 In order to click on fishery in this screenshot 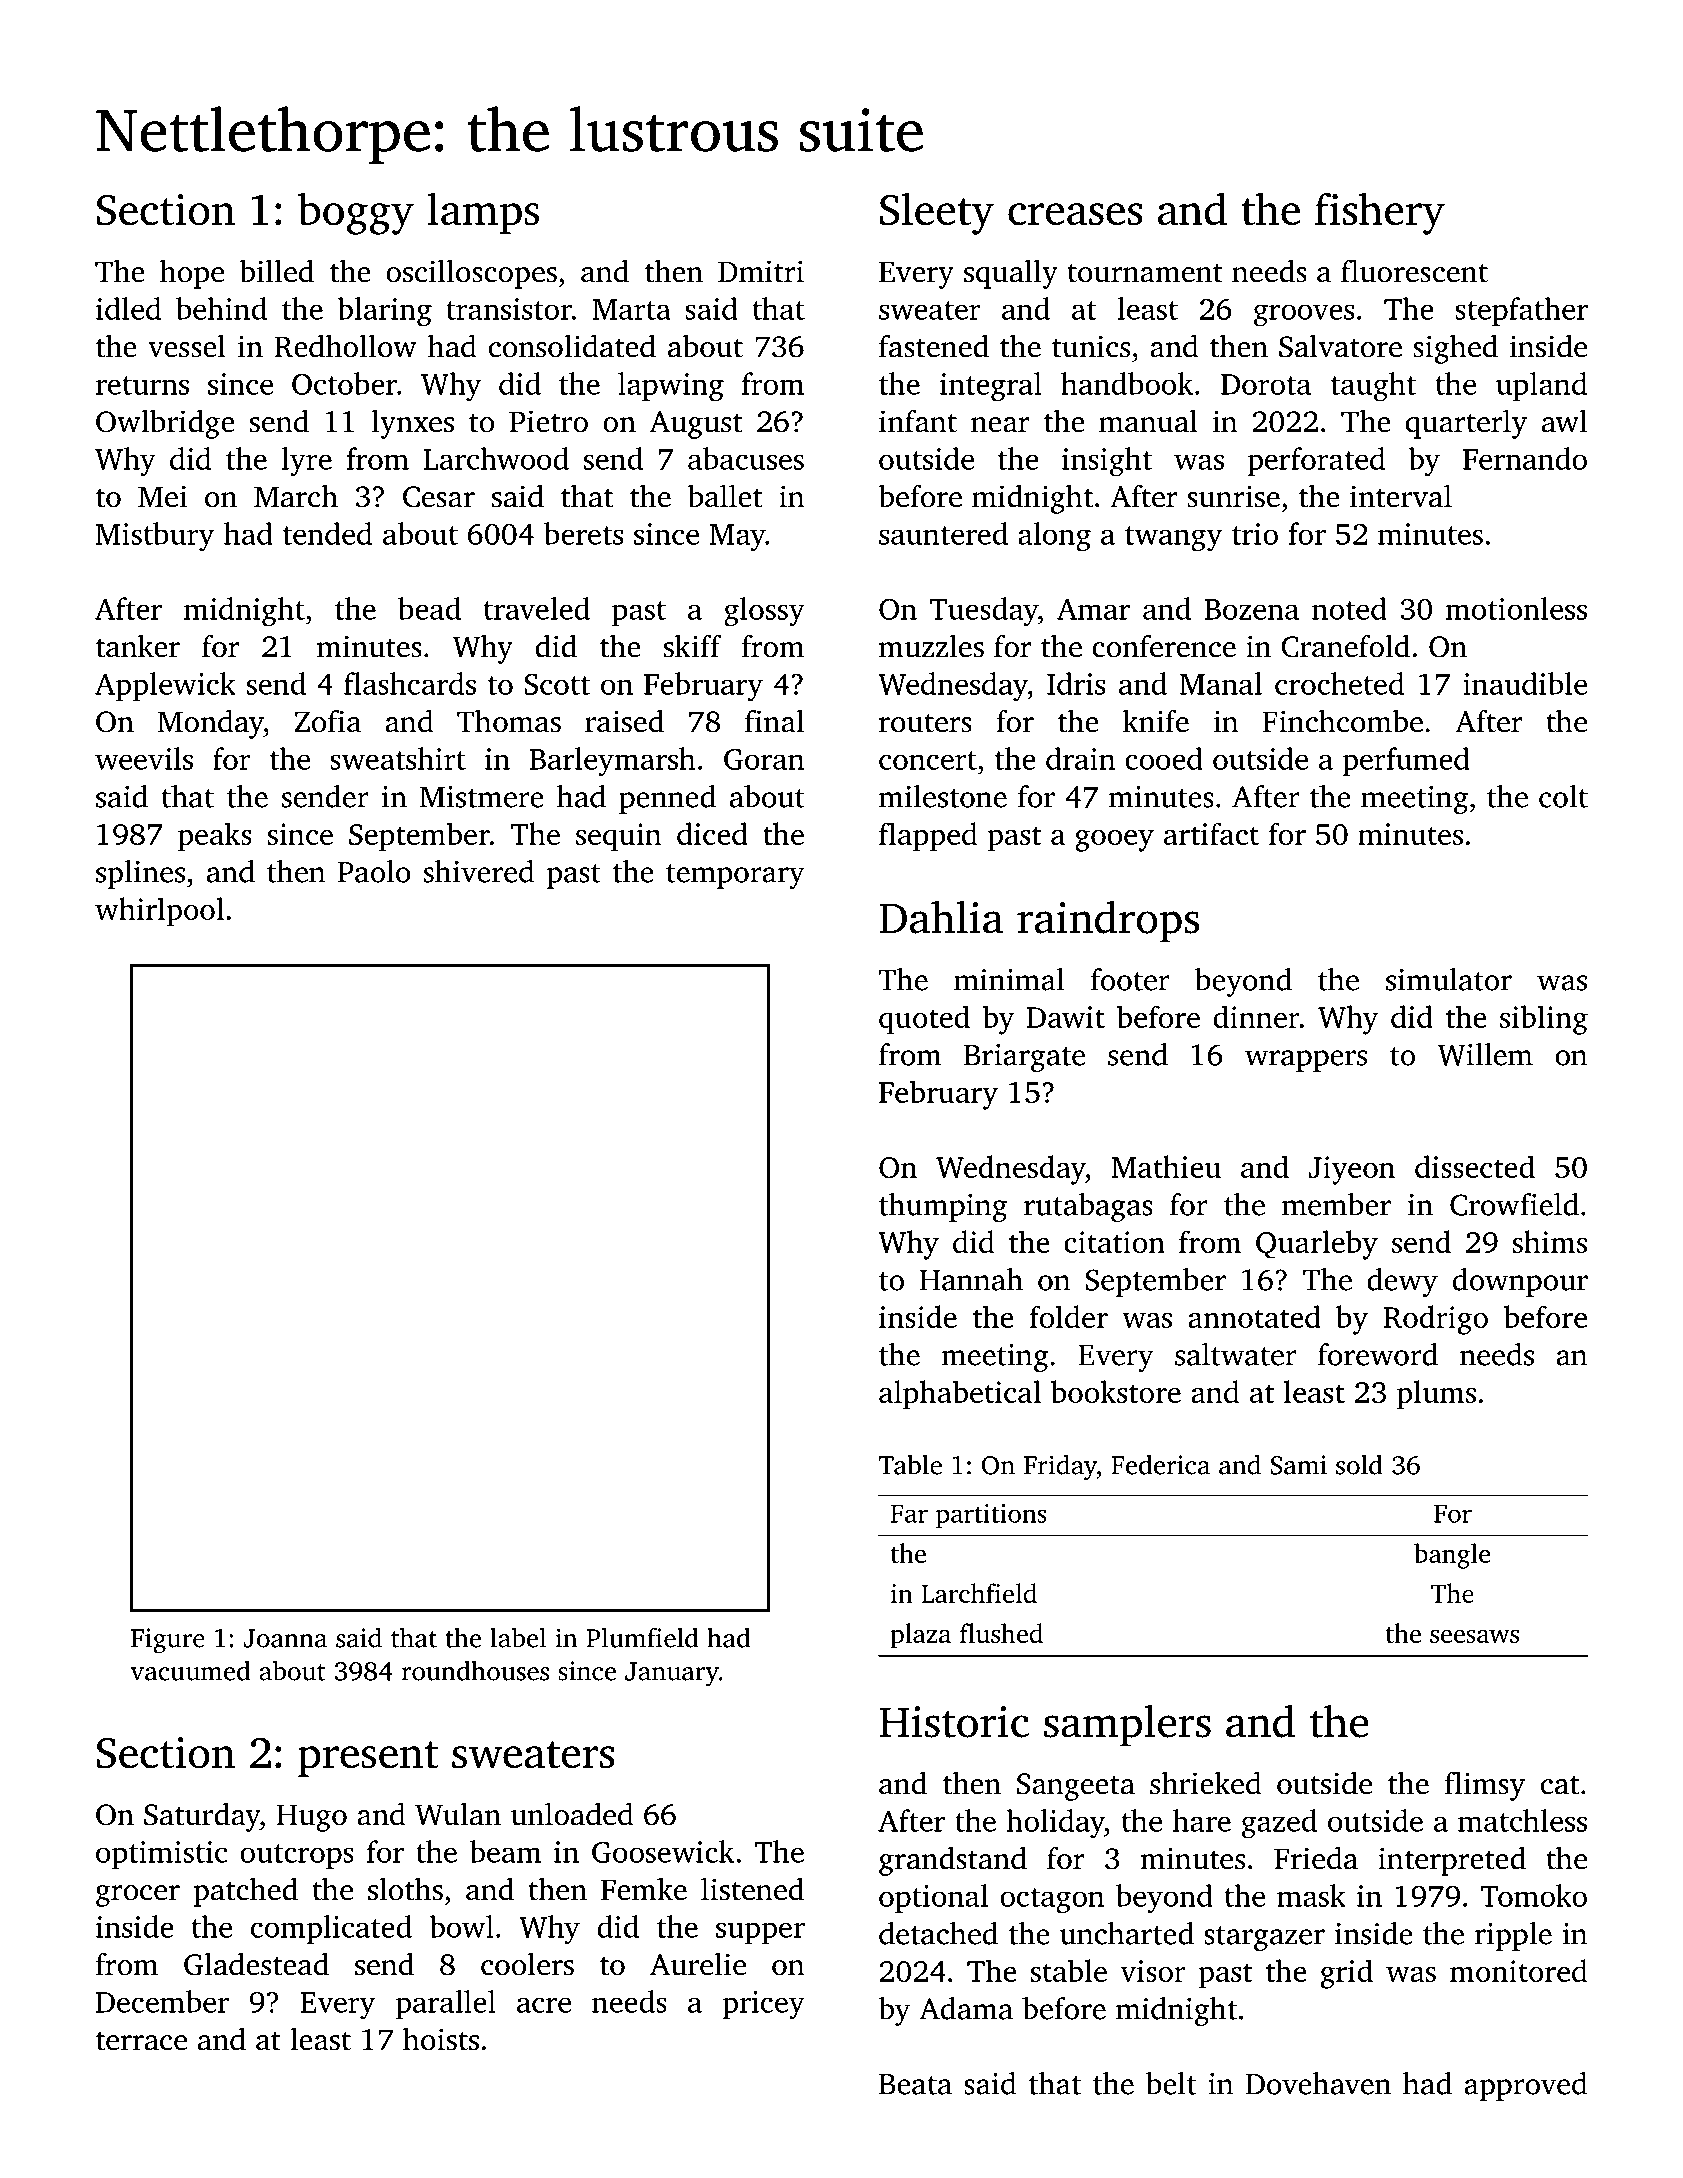, I will do `click(1380, 213)`.
